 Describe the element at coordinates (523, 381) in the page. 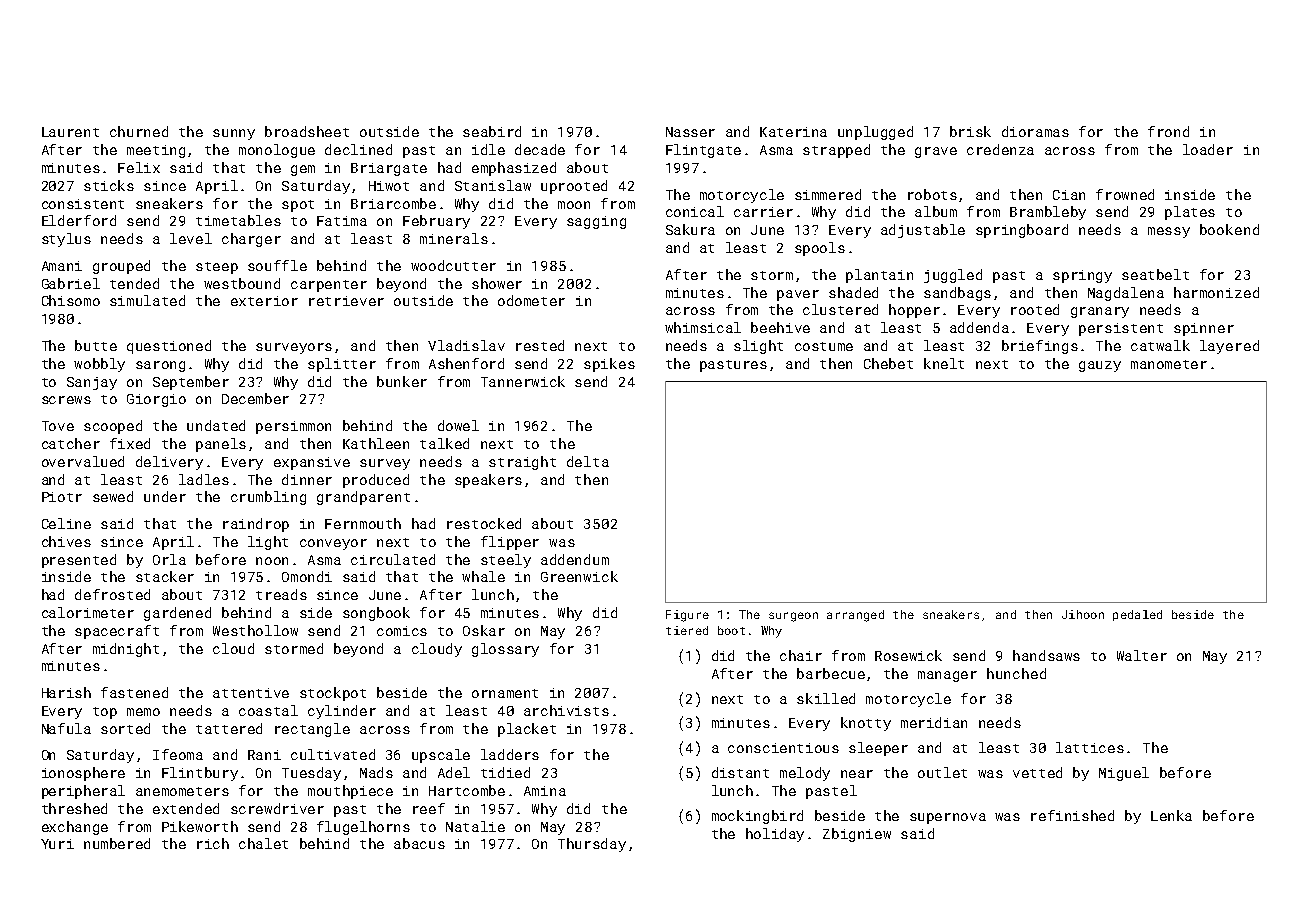

I see `Tannerwick` at that location.
